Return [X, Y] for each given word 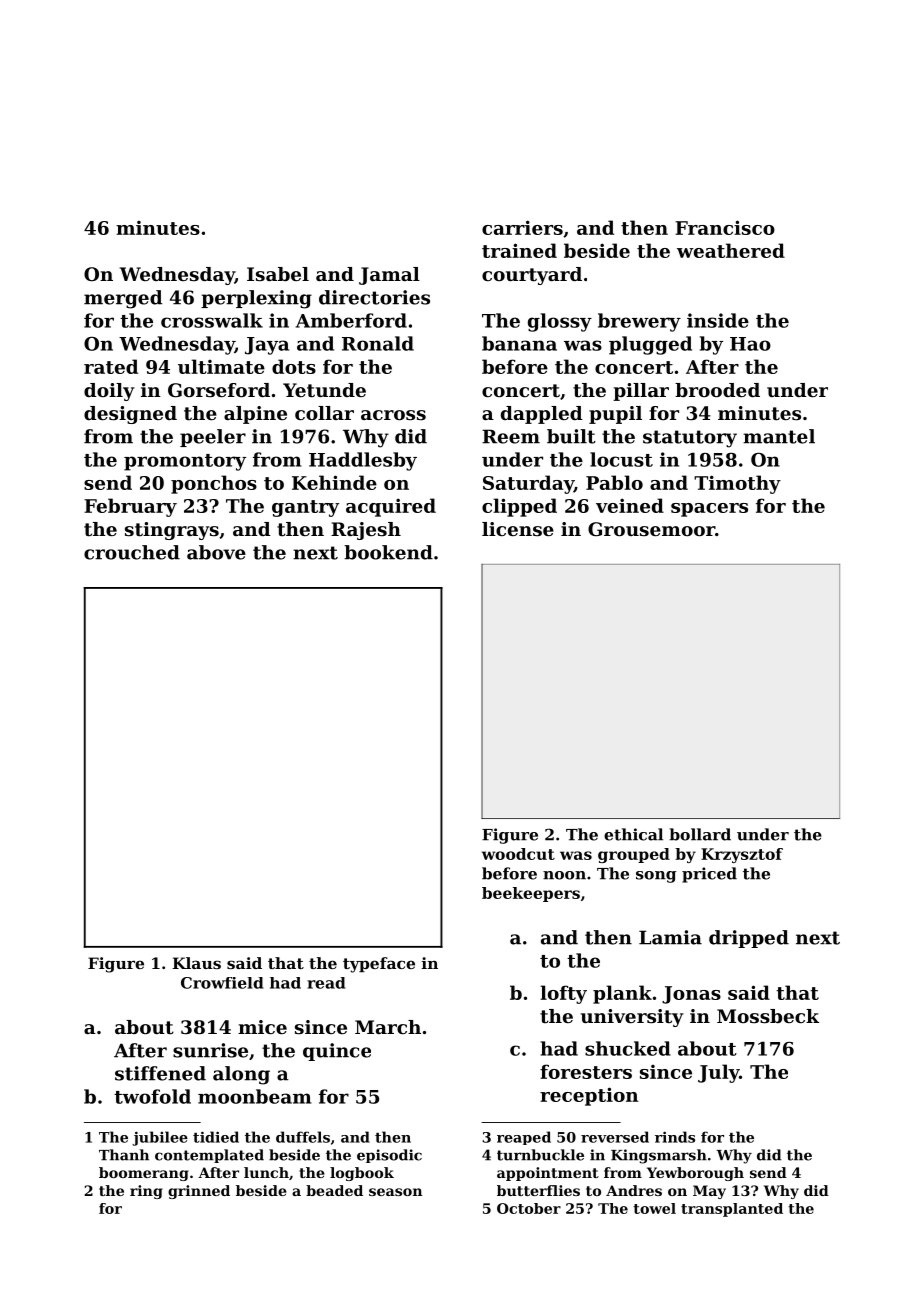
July [718, 1073]
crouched [132, 552]
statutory [690, 439]
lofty [563, 994]
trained [519, 250]
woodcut [518, 854]
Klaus [197, 963]
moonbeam [255, 1096]
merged [123, 299]
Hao [750, 344]
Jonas [691, 995]
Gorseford [219, 390]
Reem [511, 436]
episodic [389, 1156]
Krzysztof [742, 855]
